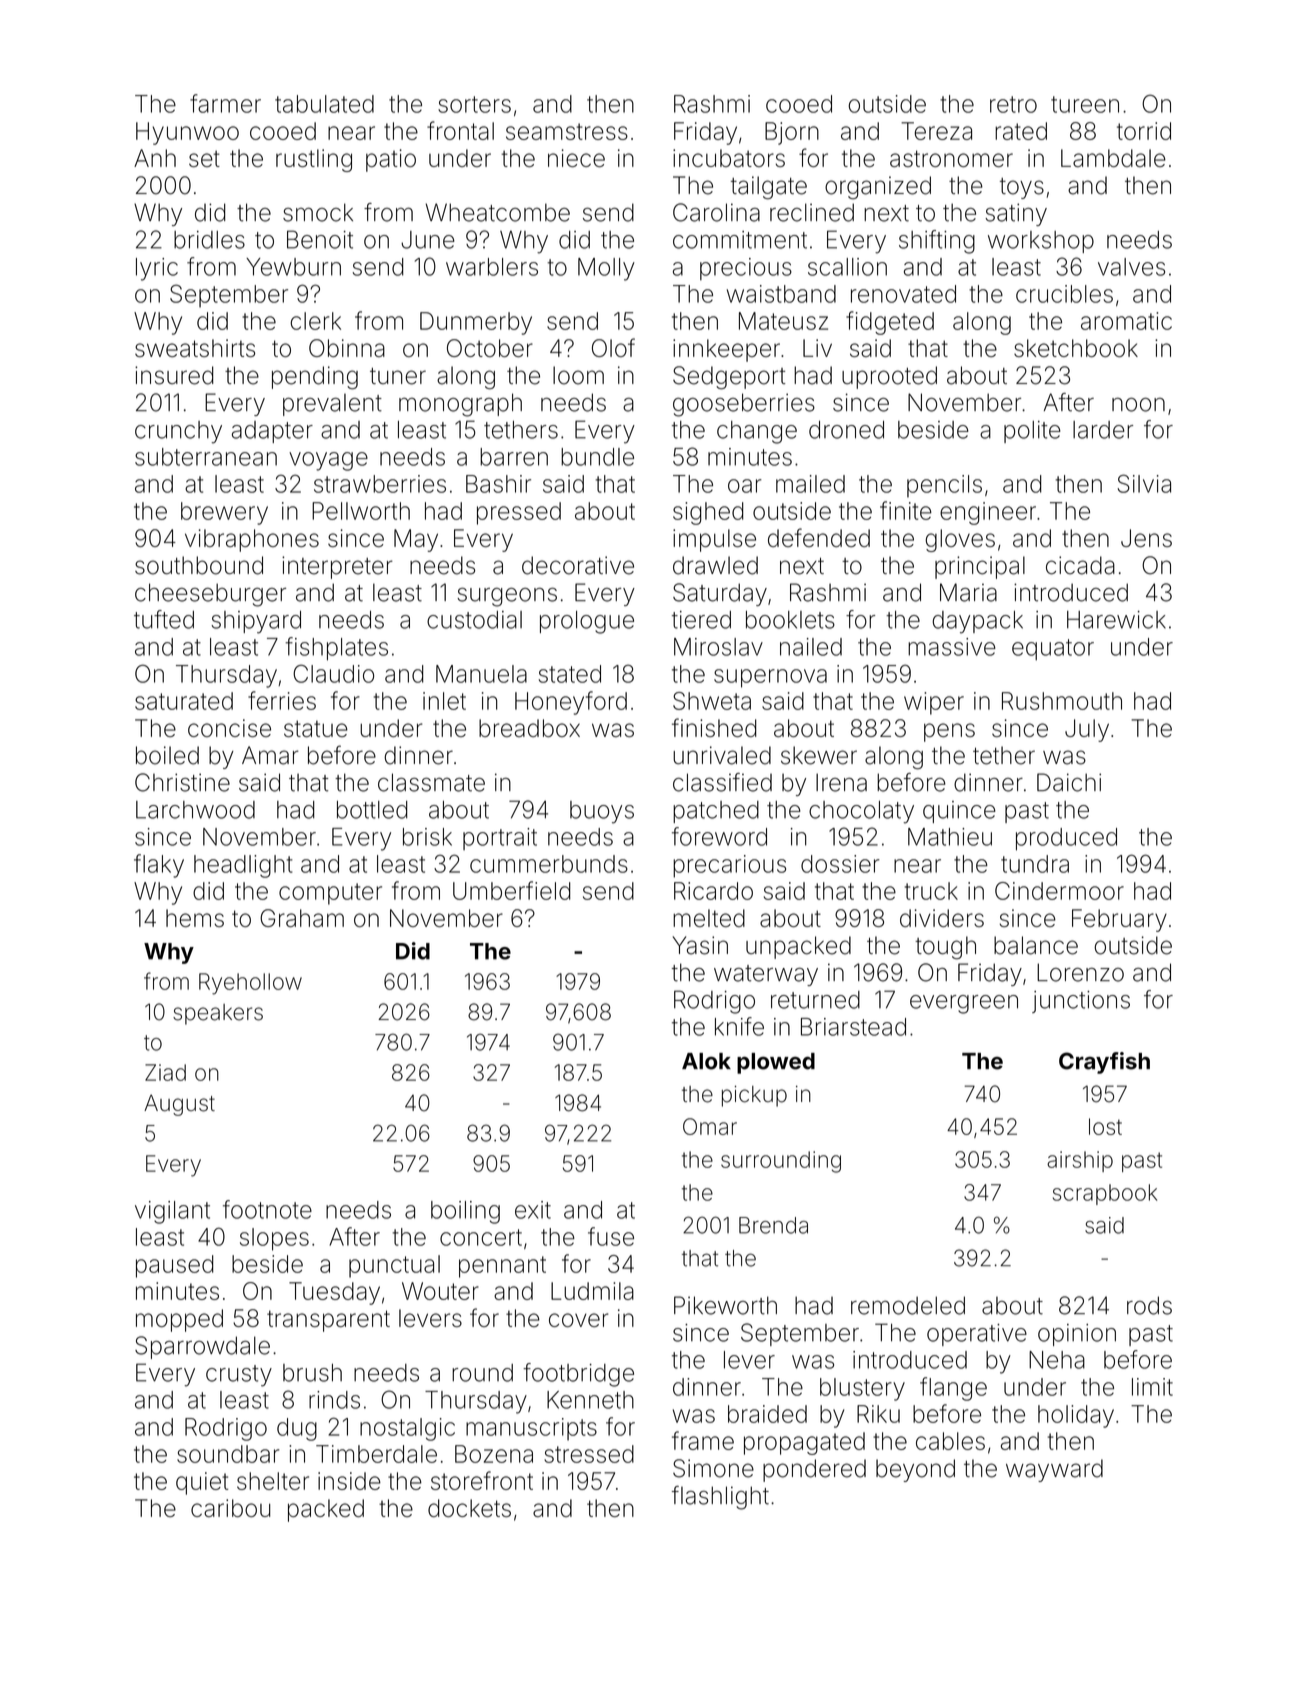 Image resolution: width=1307 pixels, height=1691 pixels. Describe the element at coordinates (498, 212) in the screenshot. I see `Wheatcombe` at that location.
